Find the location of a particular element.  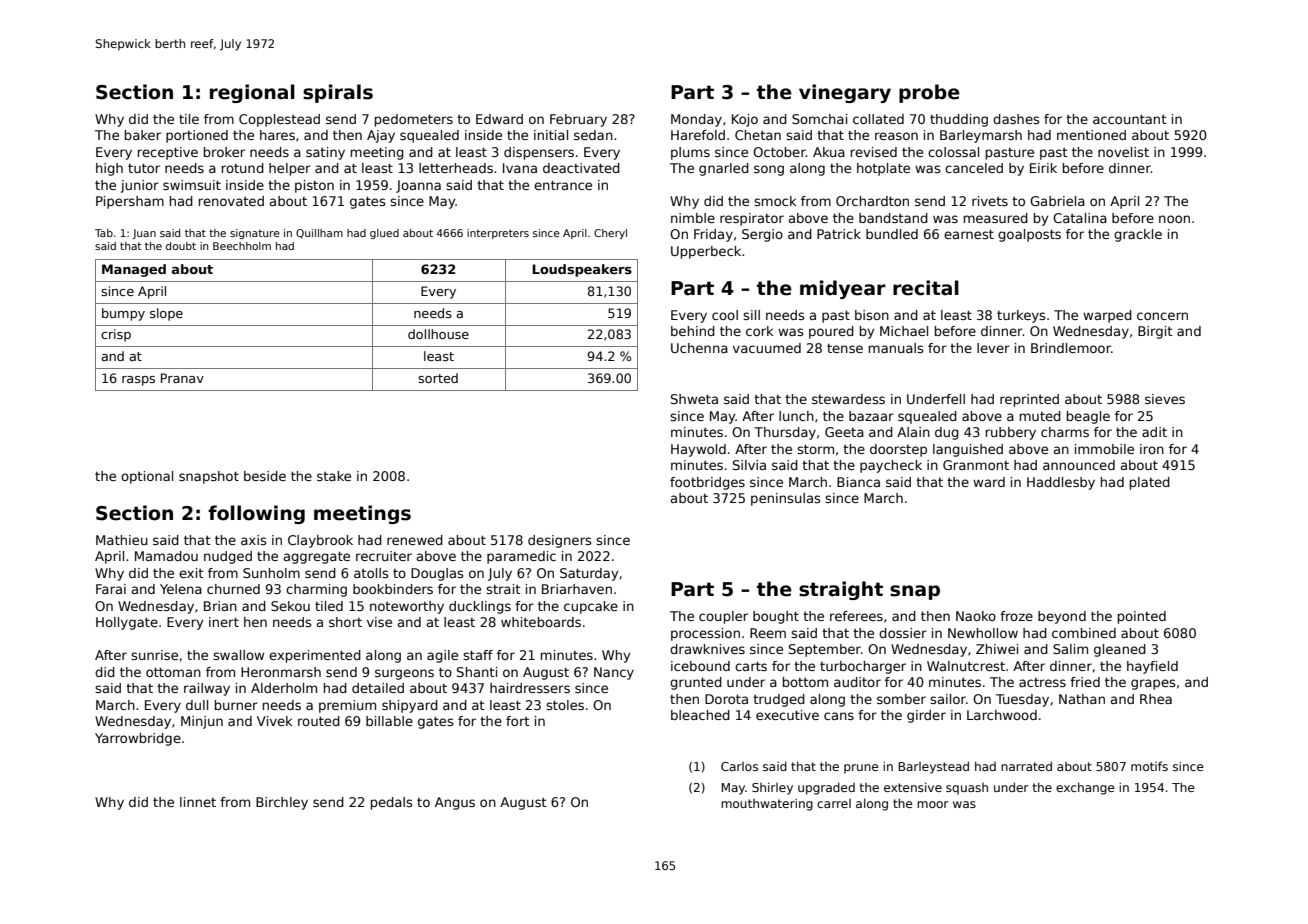

thudding is located at coordinates (959, 120).
